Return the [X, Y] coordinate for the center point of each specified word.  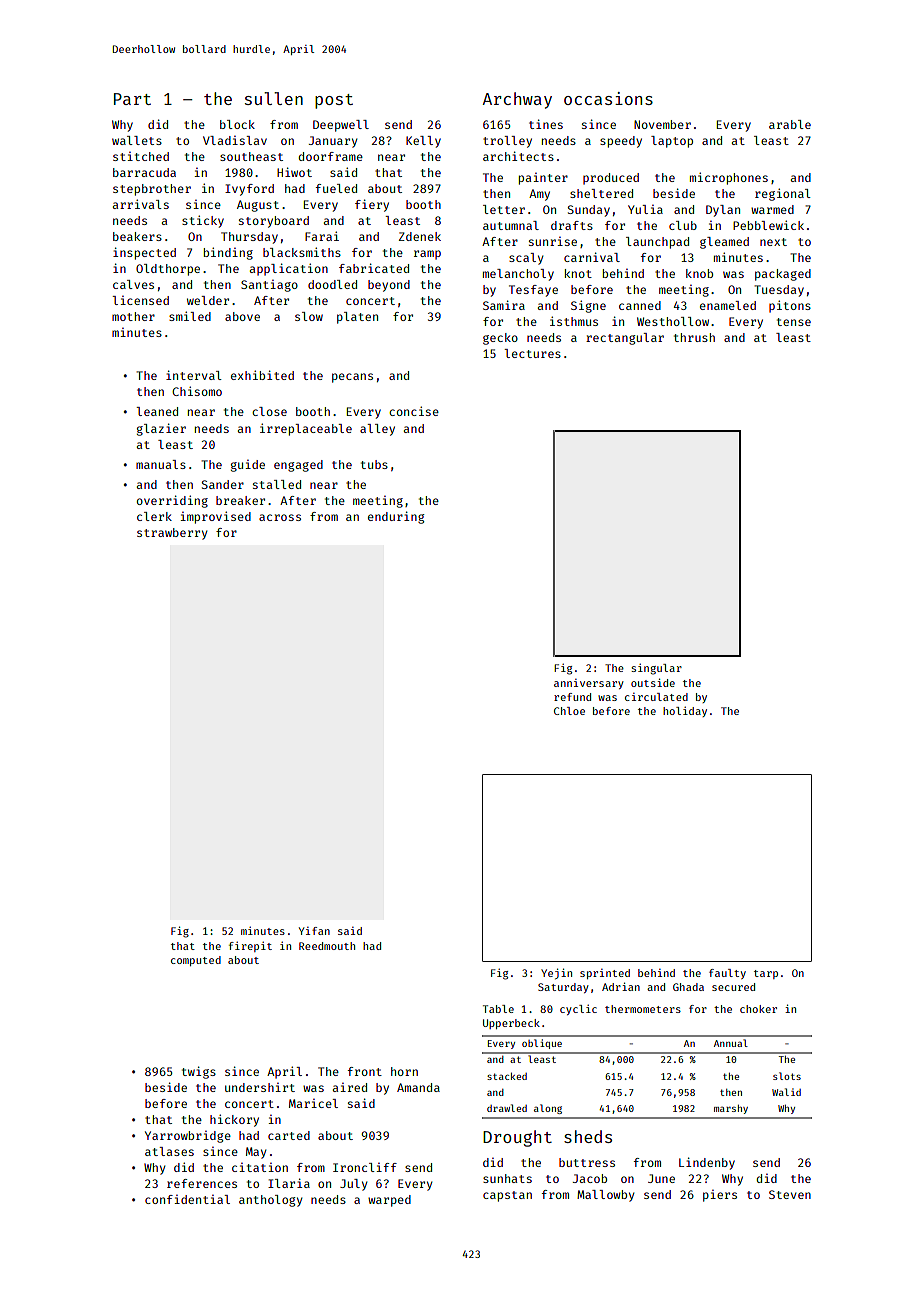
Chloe [569, 711]
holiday [685, 712]
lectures [533, 353]
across [280, 517]
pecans [352, 378]
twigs [199, 1072]
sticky [203, 221]
